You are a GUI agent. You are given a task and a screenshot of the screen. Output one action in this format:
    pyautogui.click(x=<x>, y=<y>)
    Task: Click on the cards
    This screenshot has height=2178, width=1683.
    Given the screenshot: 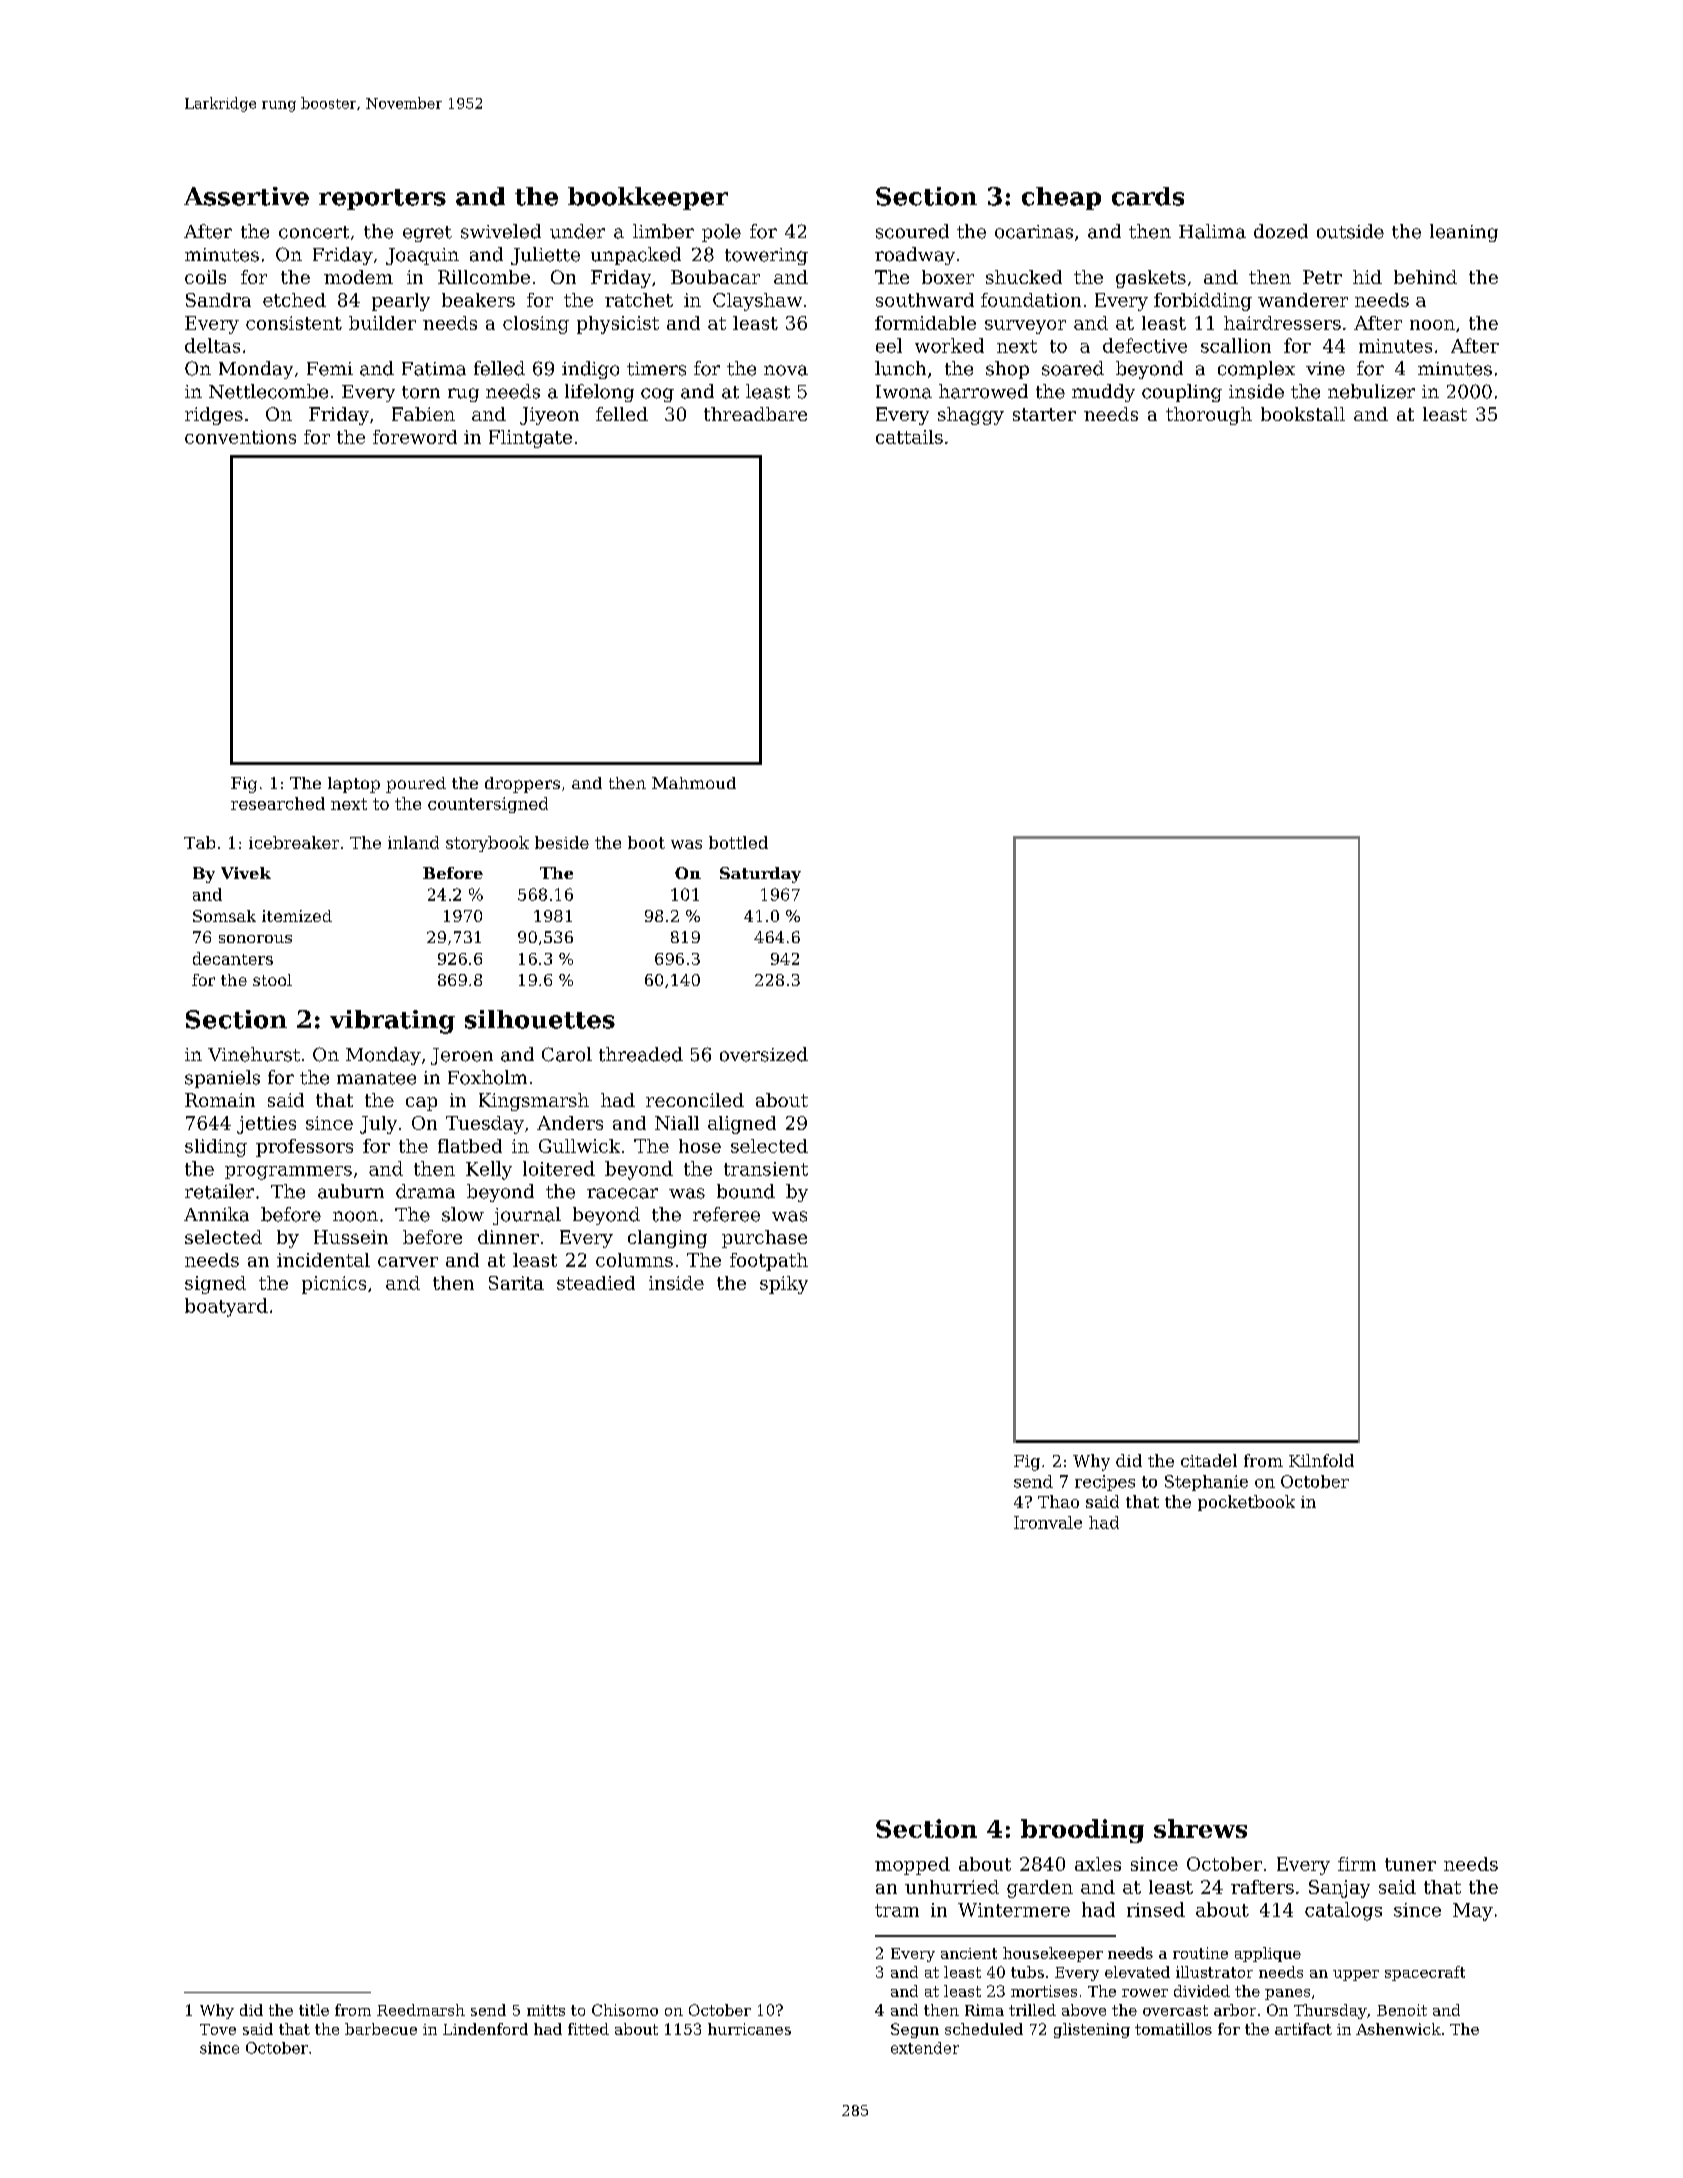 What is the action you would take?
    pyautogui.click(x=1148, y=196)
